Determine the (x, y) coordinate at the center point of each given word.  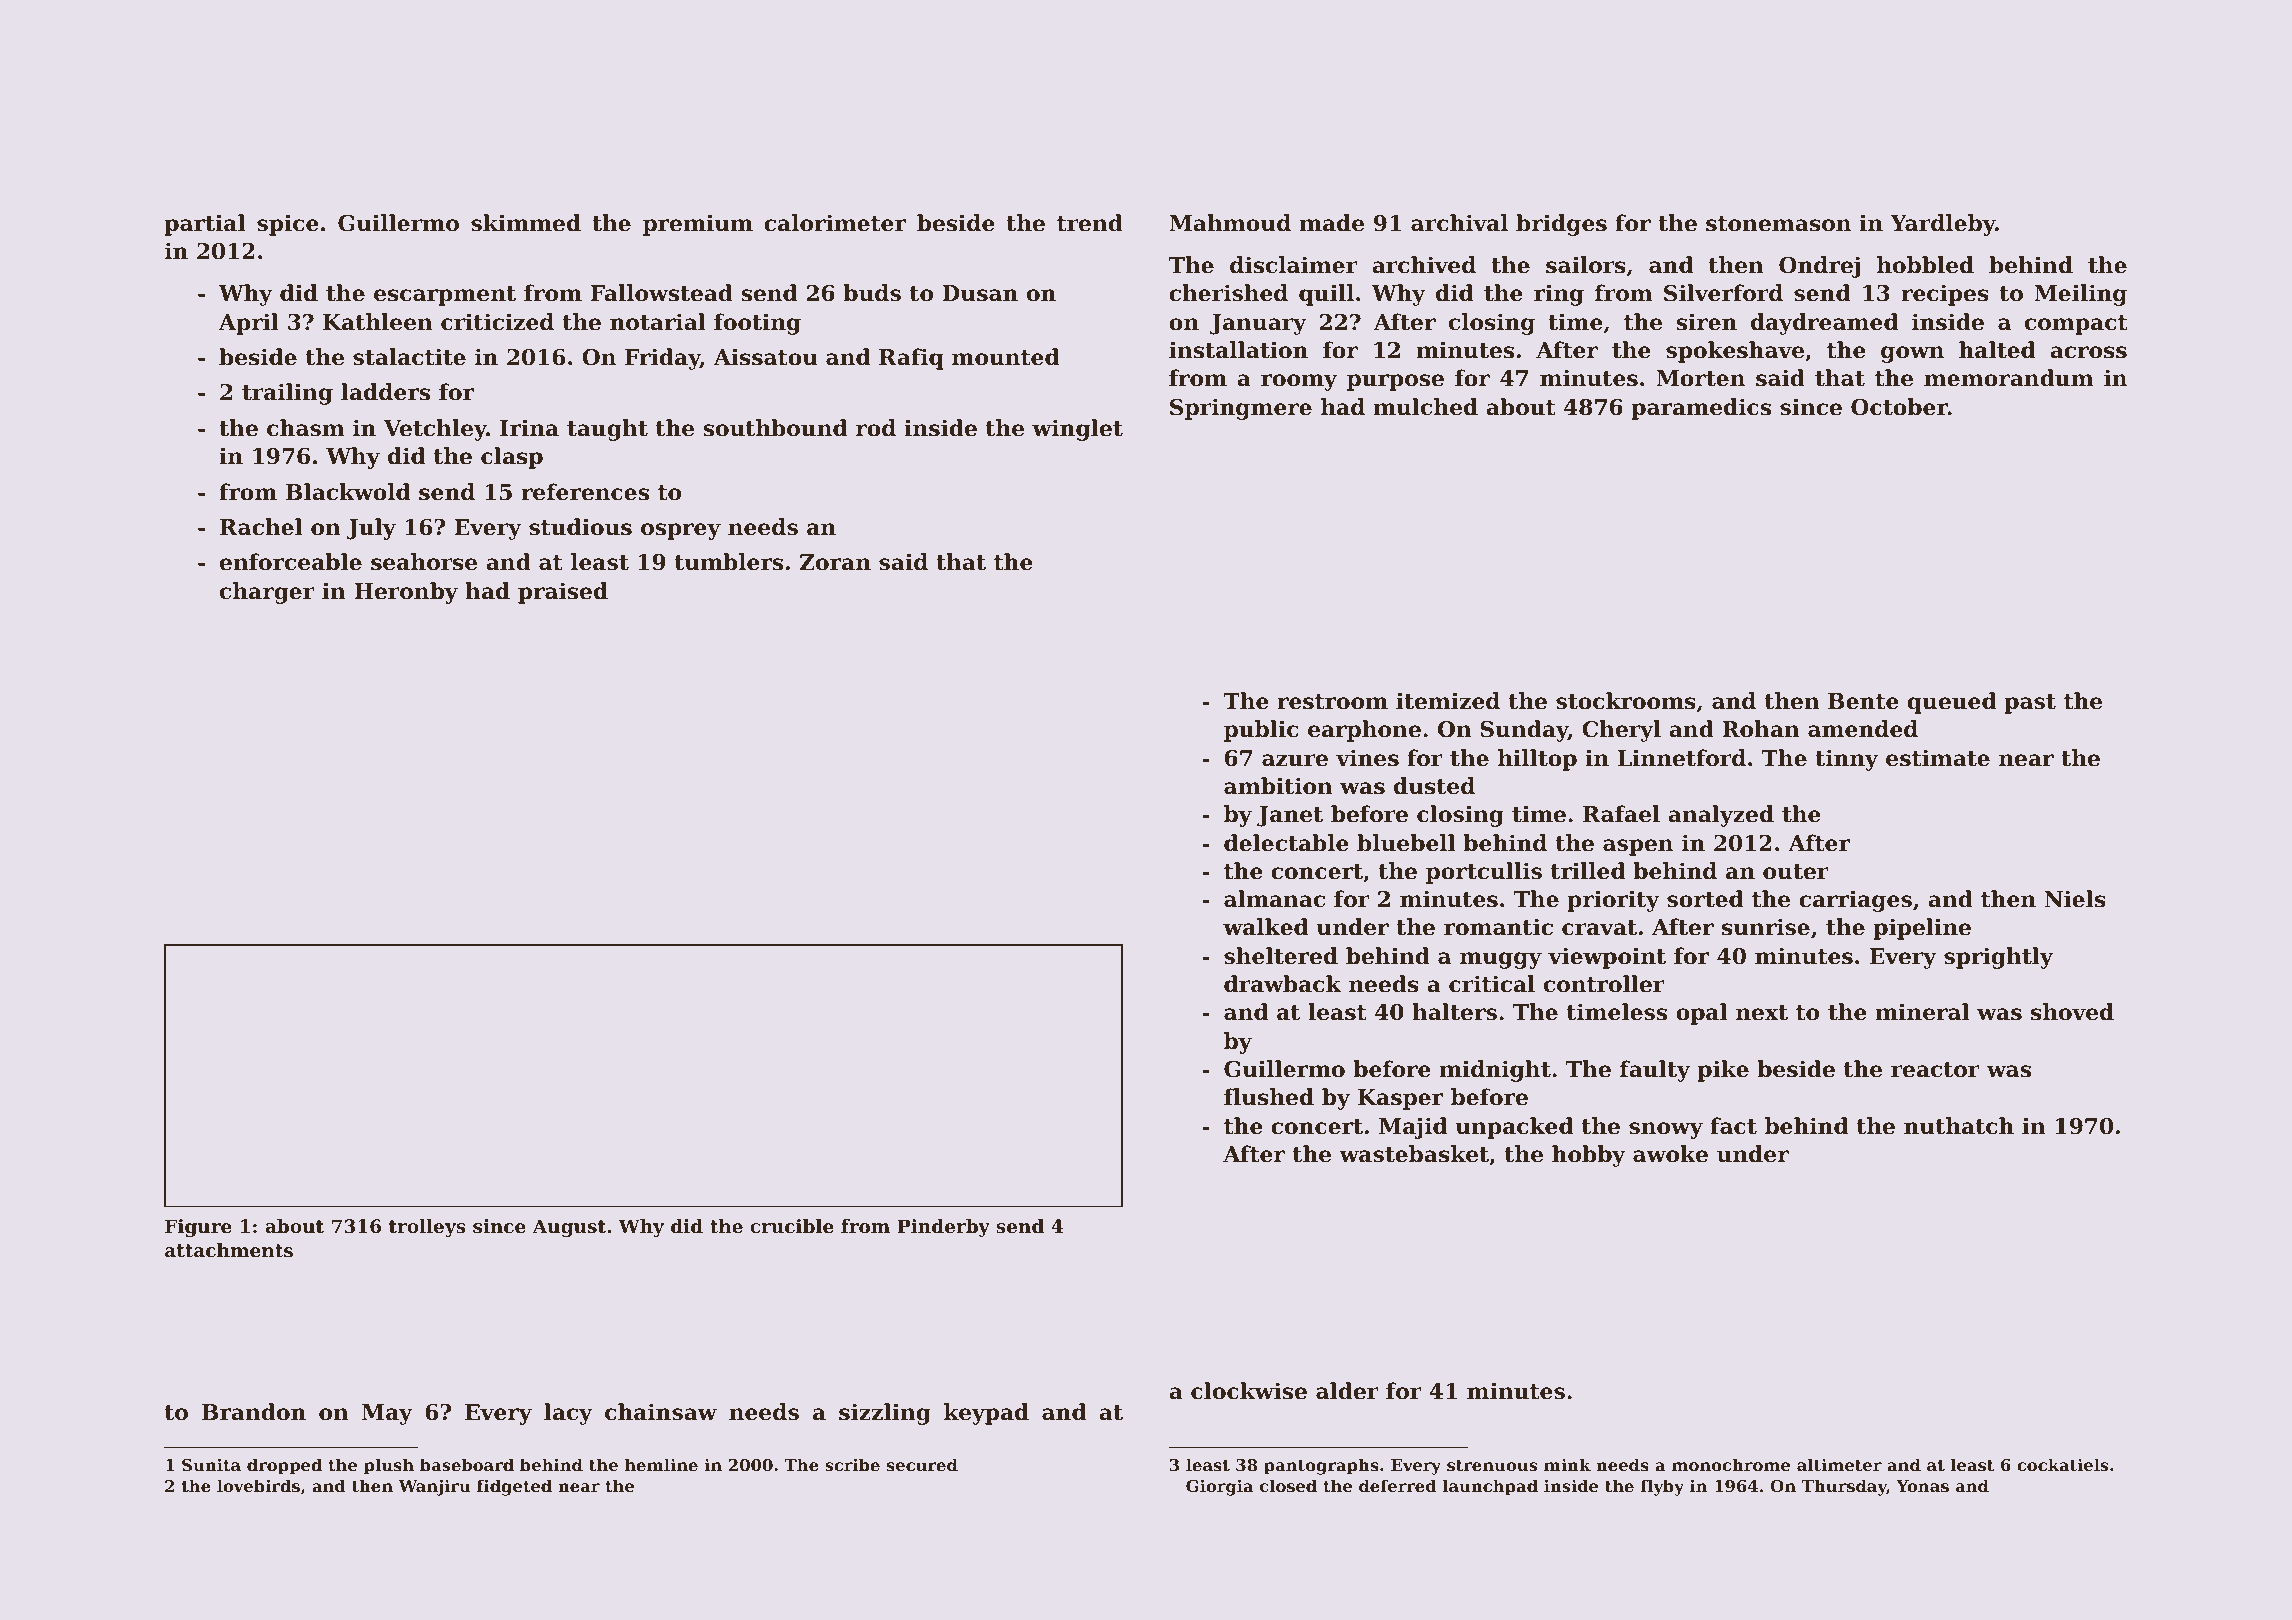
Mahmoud (1230, 223)
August (569, 1228)
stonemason (1778, 224)
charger (267, 593)
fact (1733, 1126)
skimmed (526, 223)
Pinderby (943, 1228)
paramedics (1701, 409)
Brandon (254, 1412)
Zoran (835, 562)
